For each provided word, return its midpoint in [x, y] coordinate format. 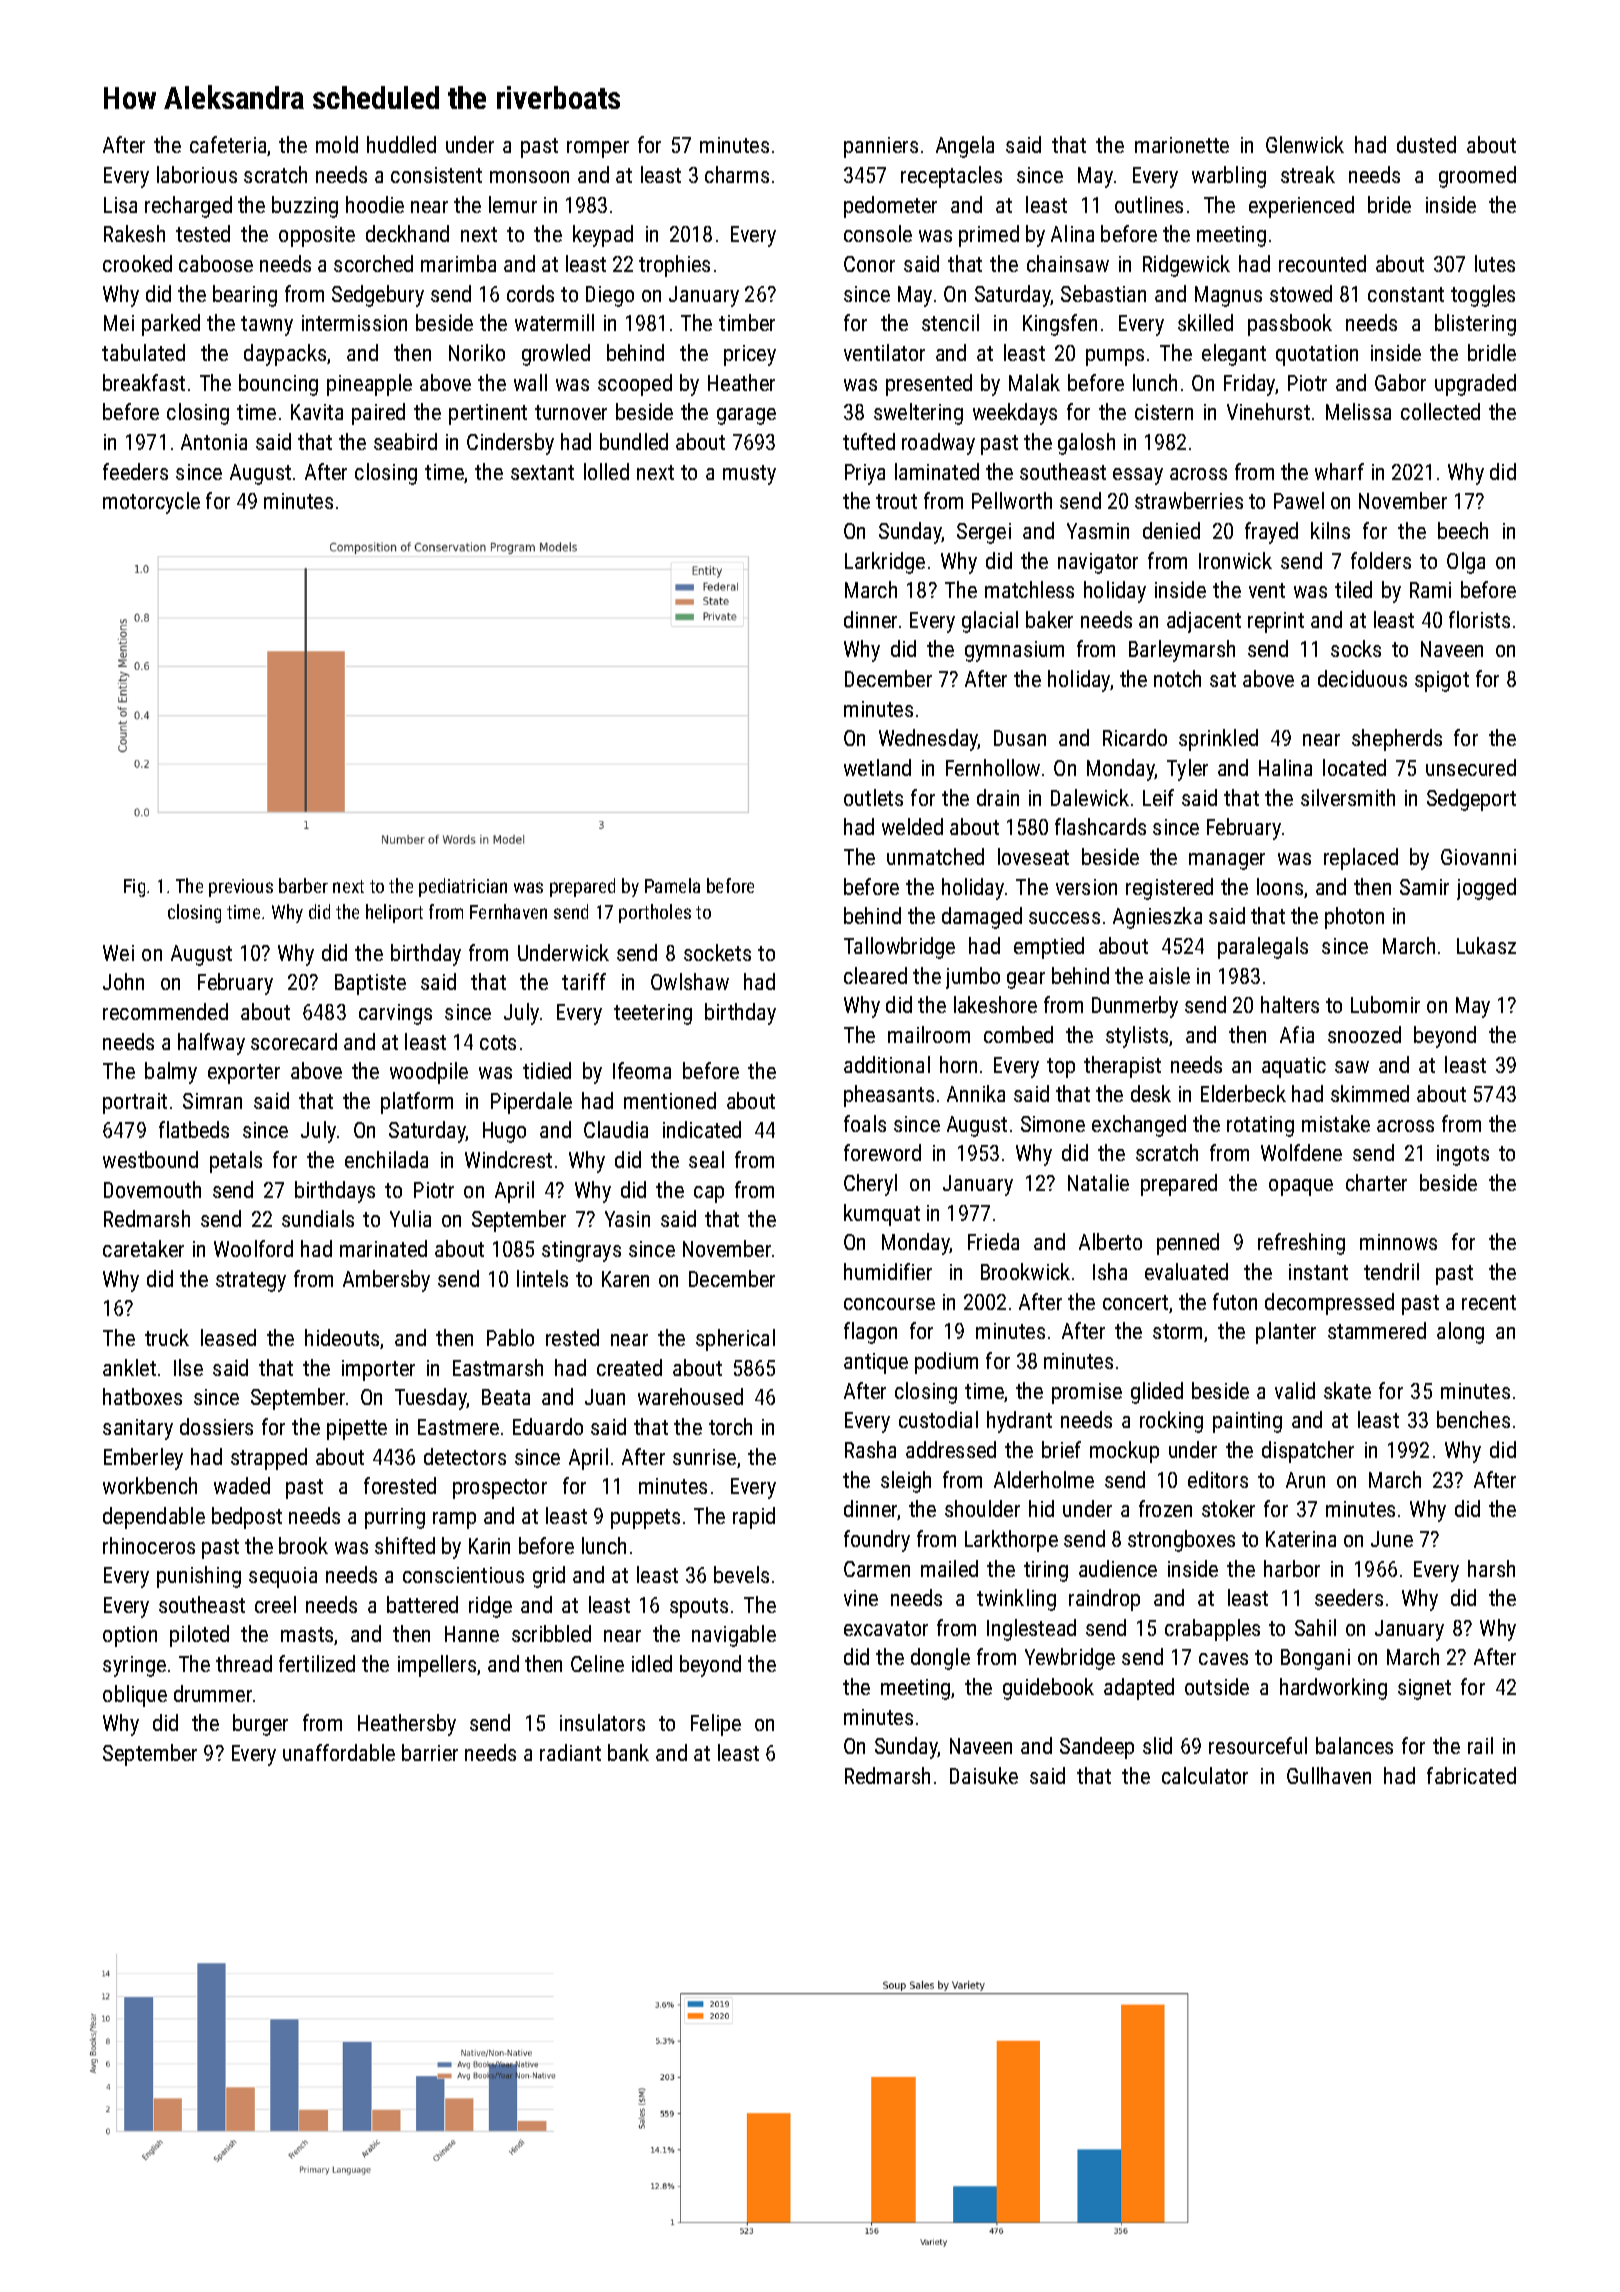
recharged [188, 207]
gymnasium [1014, 651]
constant [1406, 294]
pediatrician [463, 887]
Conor [869, 264]
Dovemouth [152, 1189]
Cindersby [510, 444]
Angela [965, 147]
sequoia [283, 1577]
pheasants [889, 1096]
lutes [1495, 263]
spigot [1442, 681]
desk [1151, 1093]
